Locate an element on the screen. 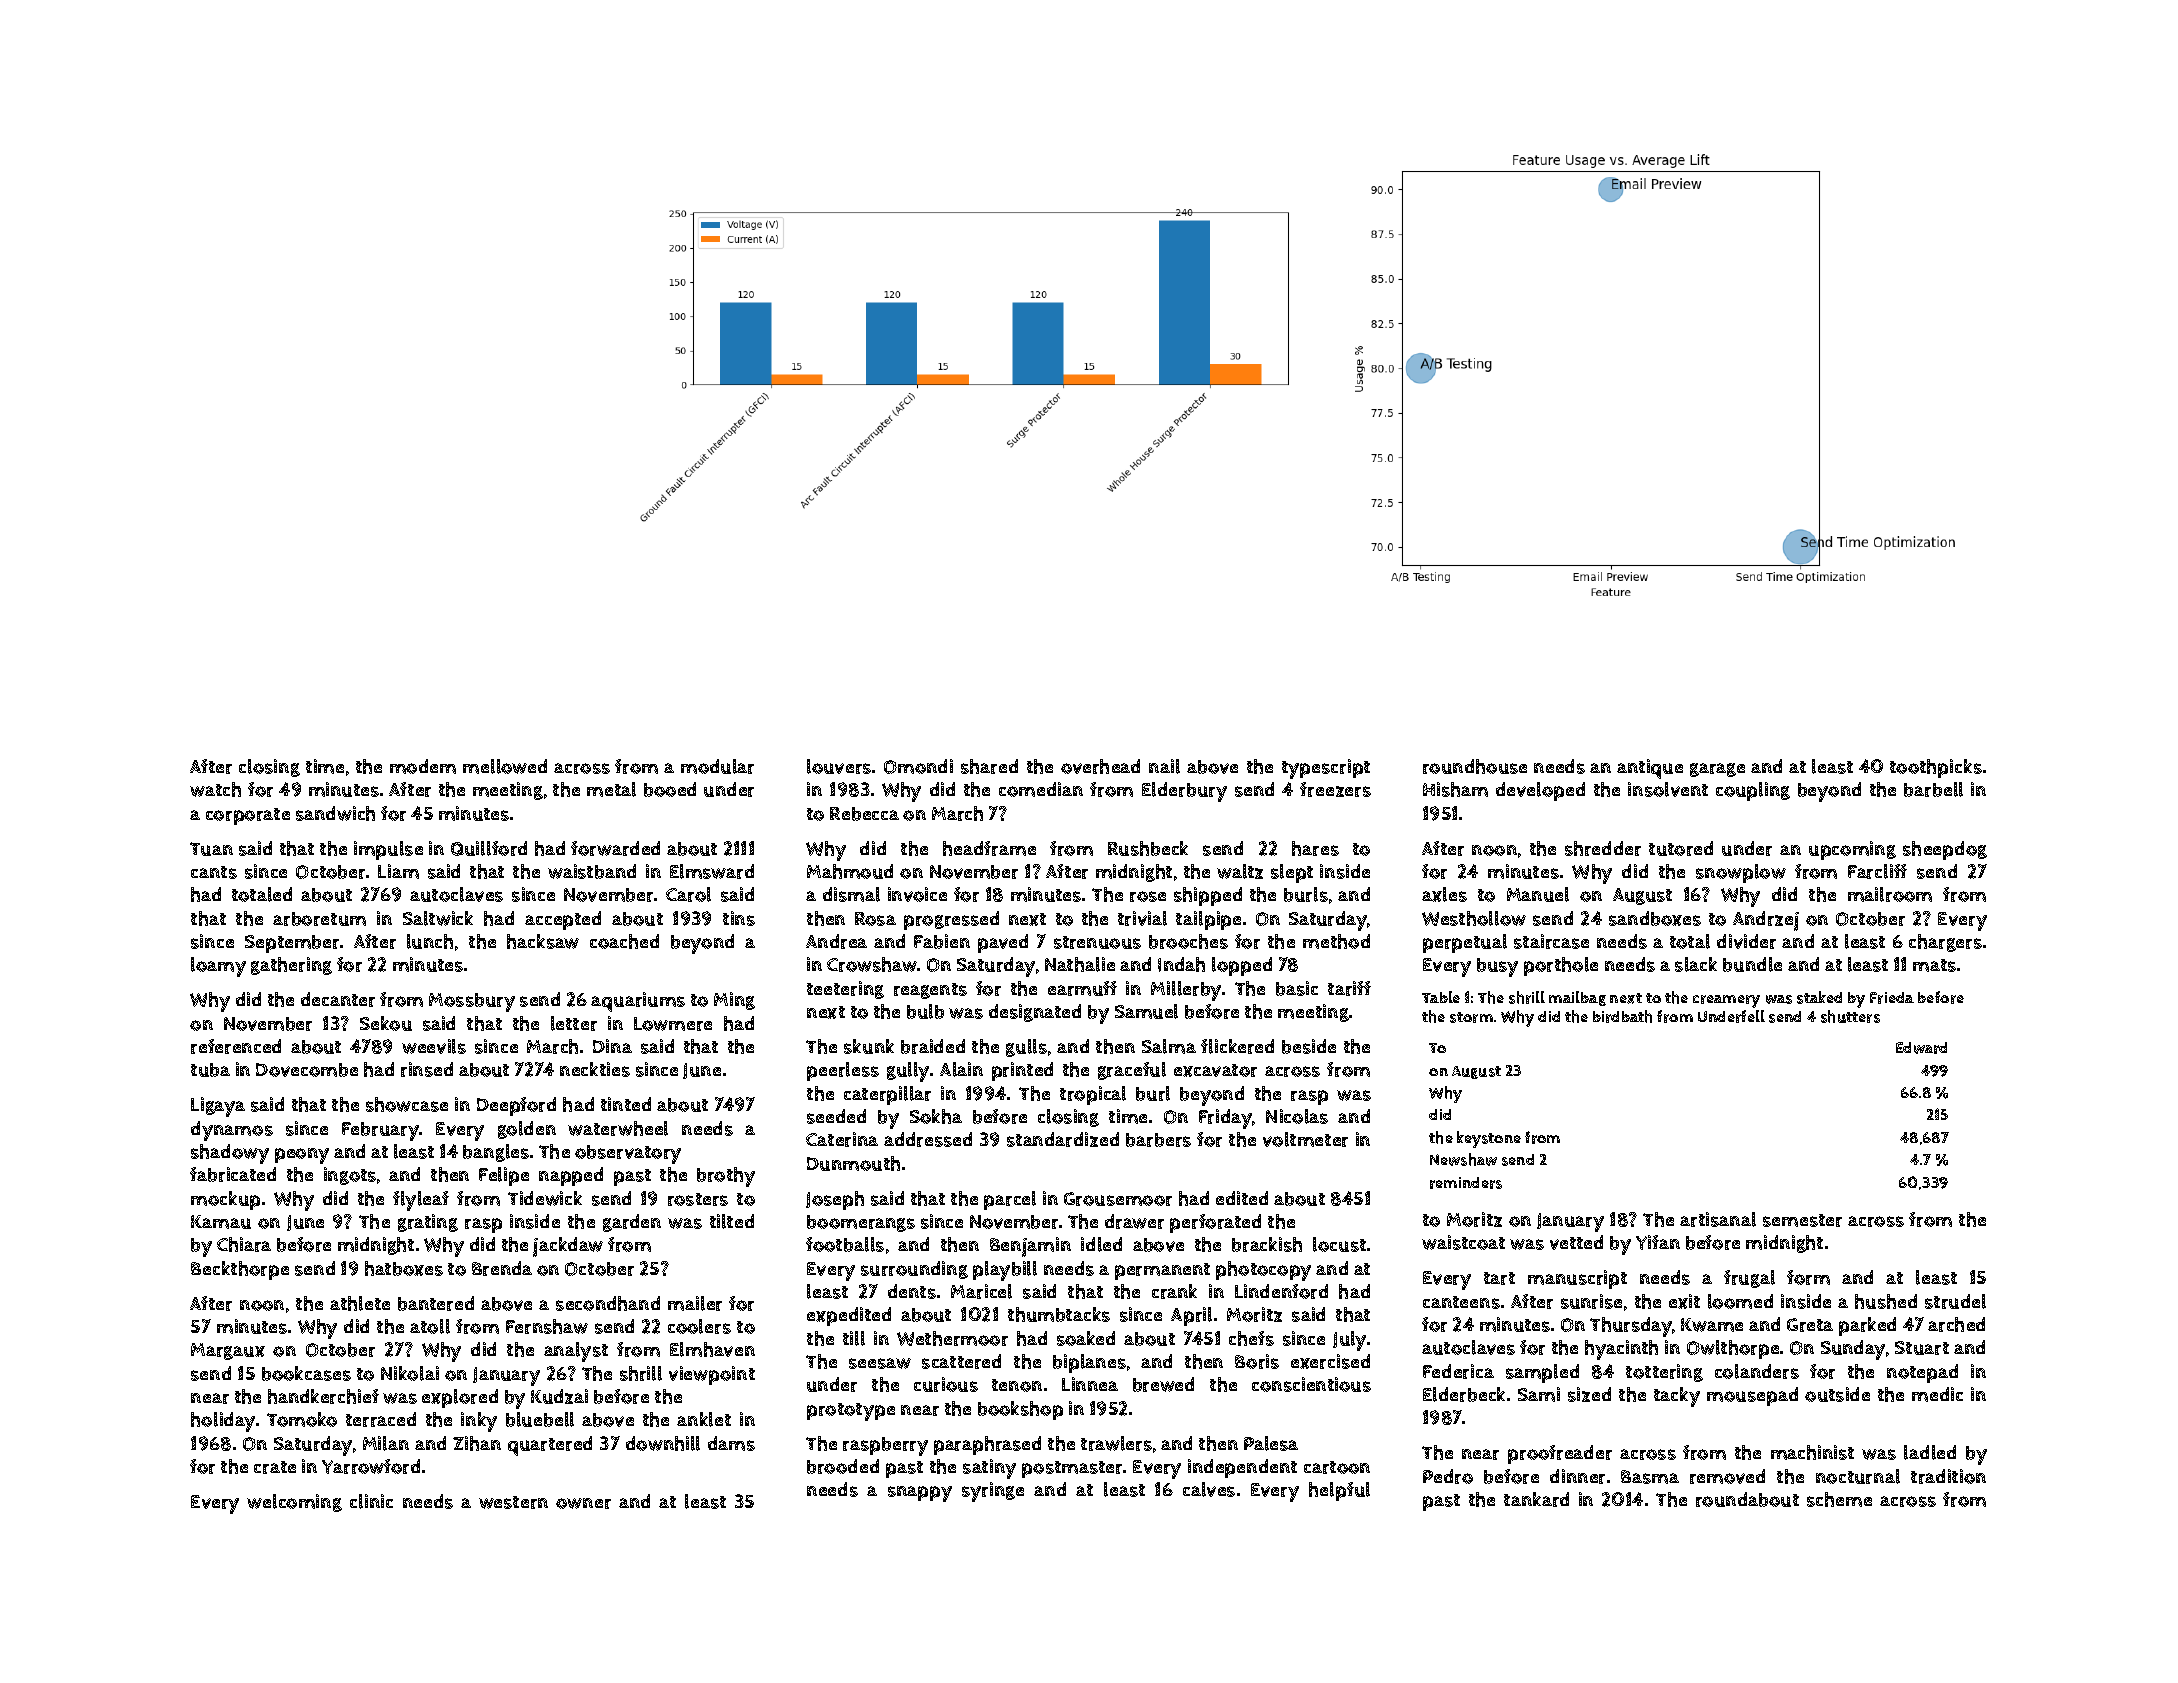 The height and width of the screenshot is (1683, 2178). mailroom is located at coordinates (1890, 894).
